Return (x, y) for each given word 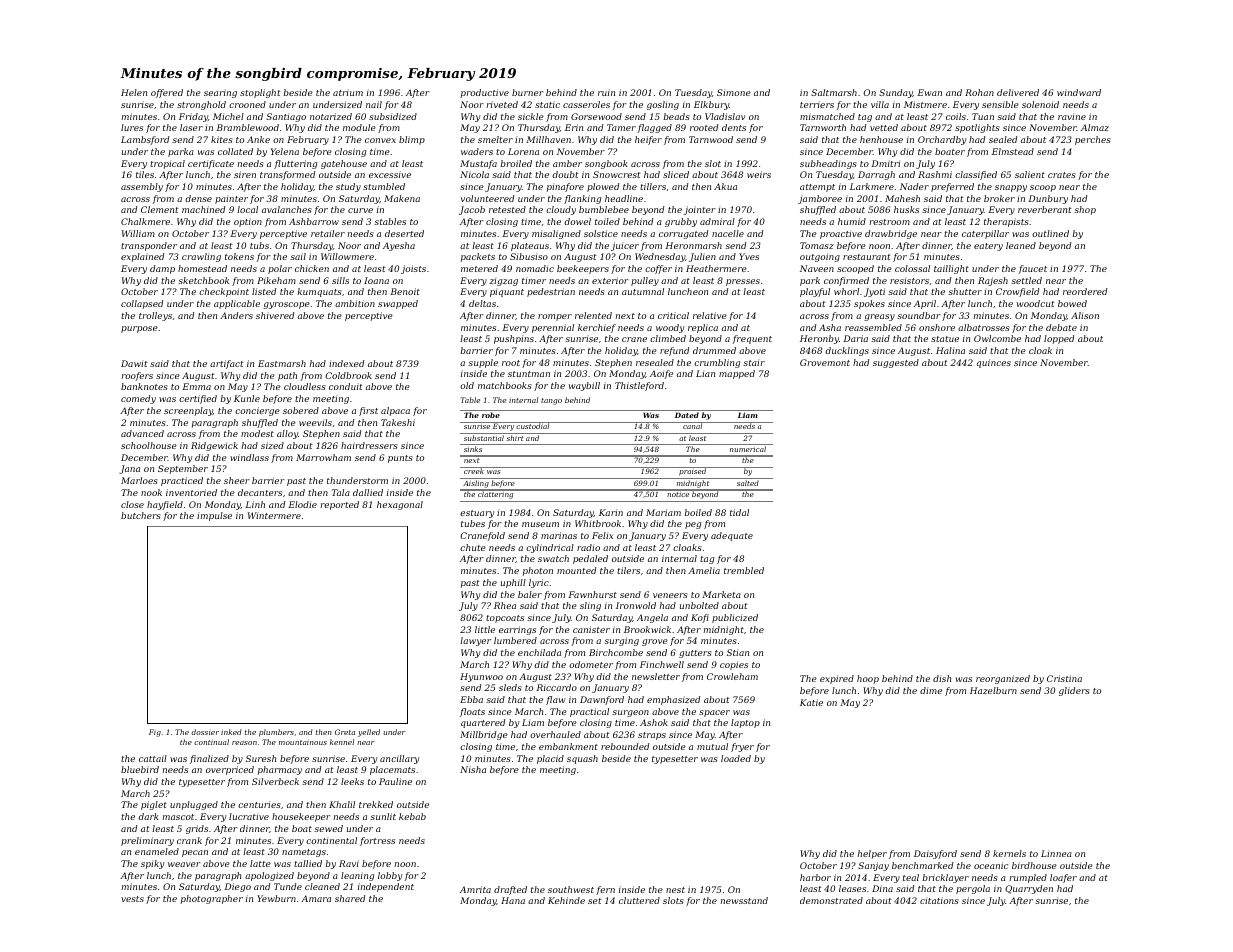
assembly (142, 187)
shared (350, 898)
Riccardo (556, 687)
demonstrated (831, 900)
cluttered (639, 900)
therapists (1006, 222)
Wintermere (274, 515)
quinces (994, 363)
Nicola (474, 174)
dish (942, 678)
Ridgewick (214, 446)
